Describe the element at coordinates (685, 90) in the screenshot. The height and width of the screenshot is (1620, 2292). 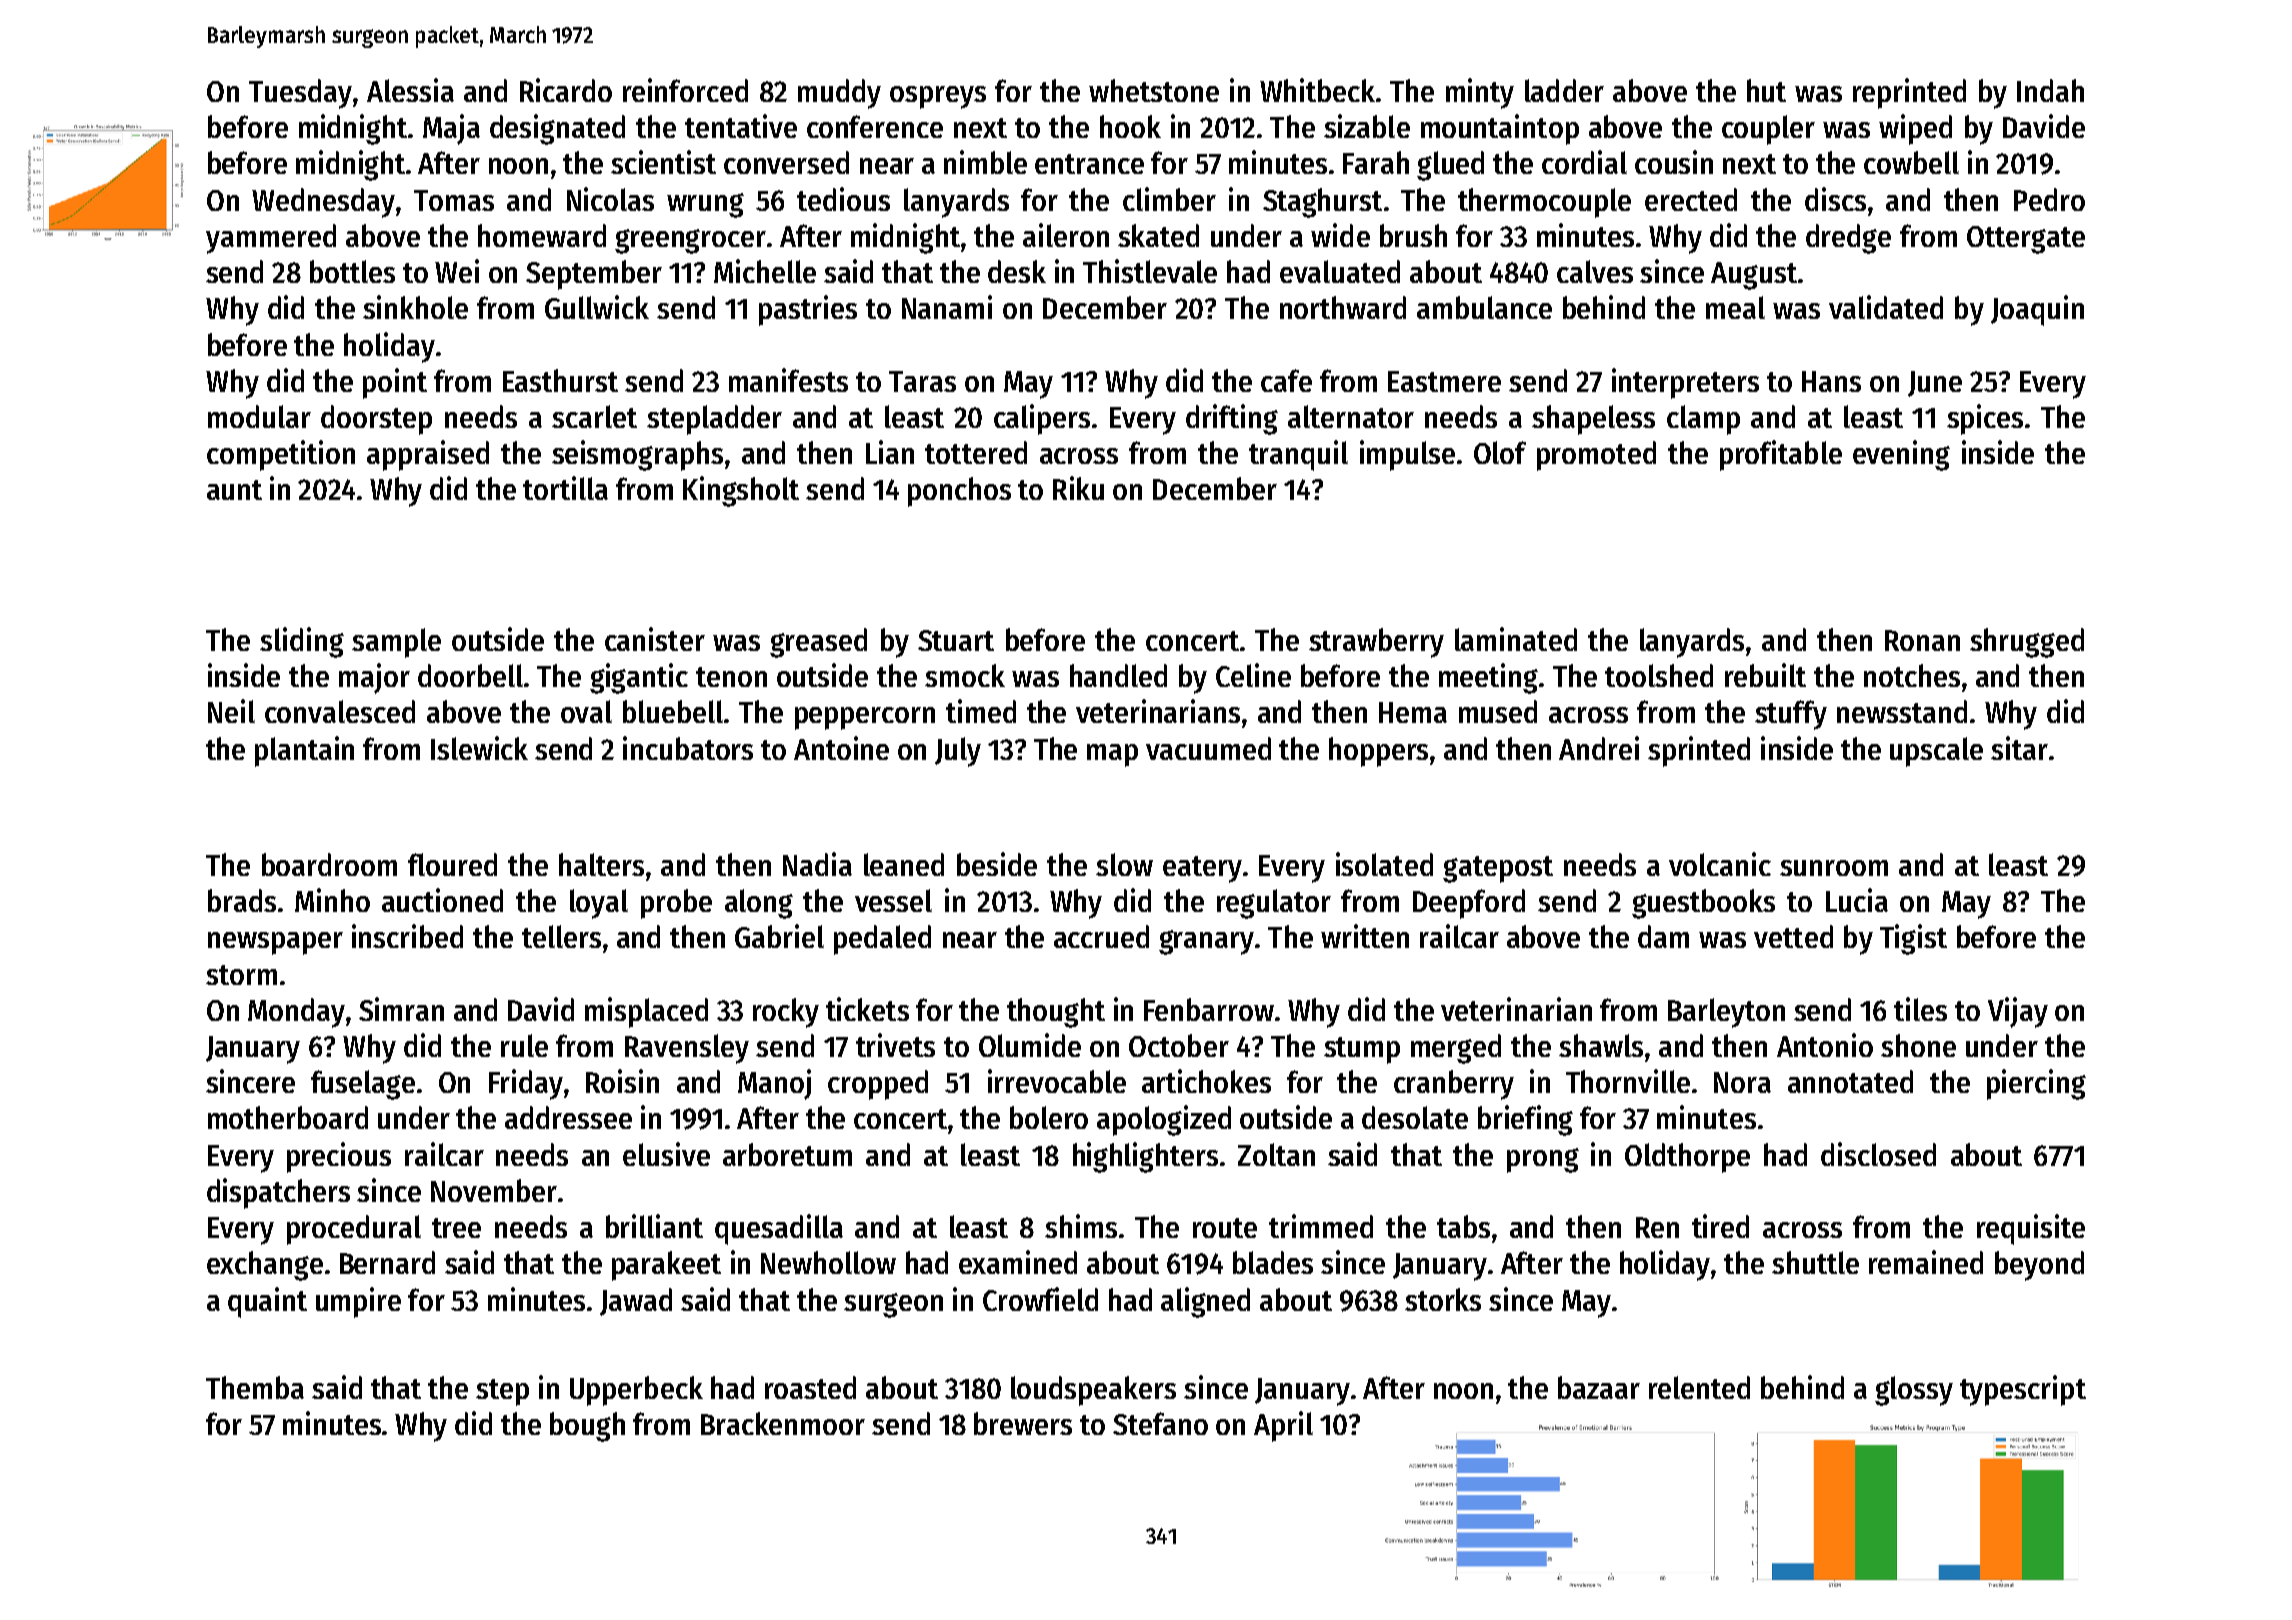
I see `reinforced` at that location.
